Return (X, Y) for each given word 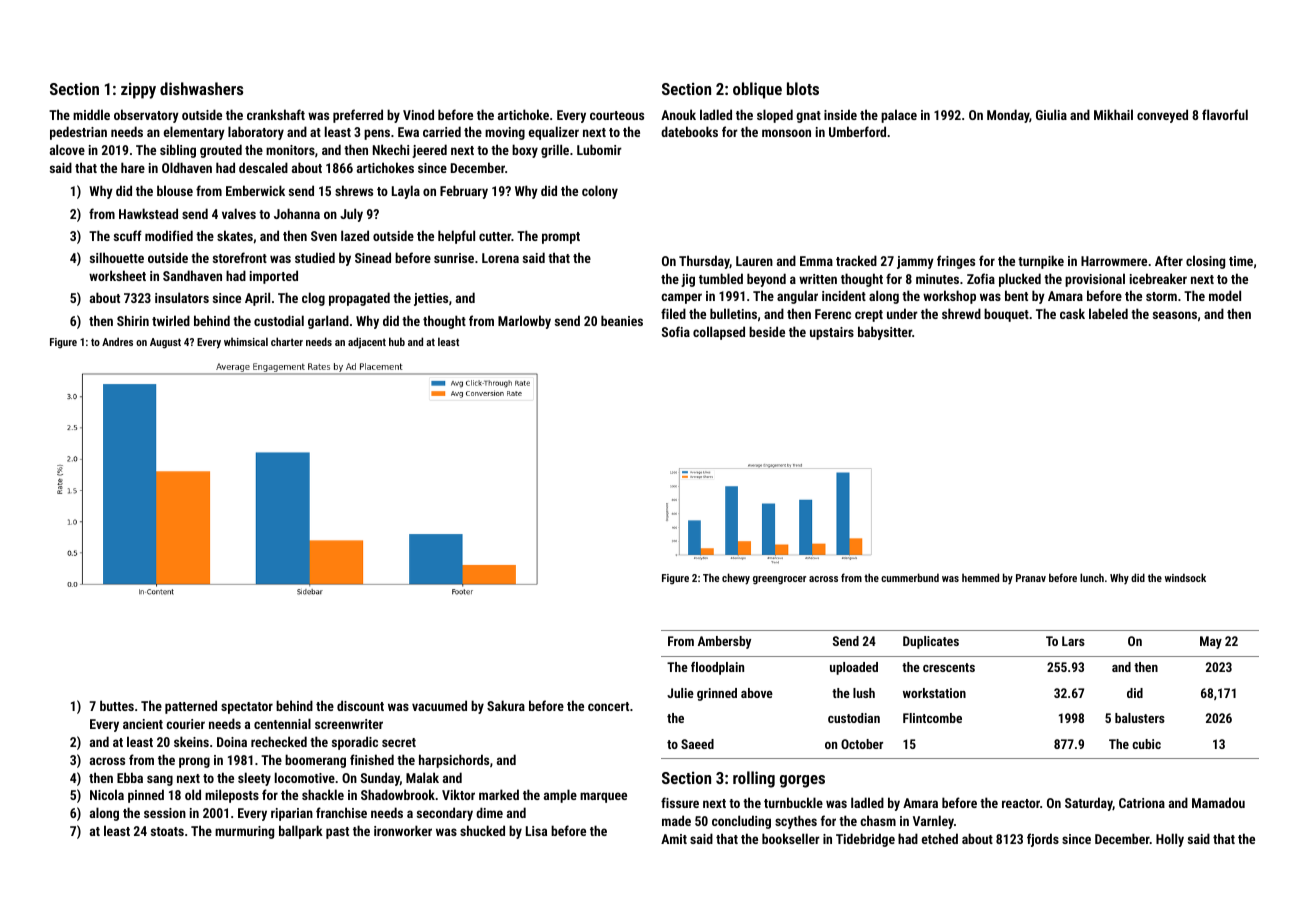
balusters (1140, 718)
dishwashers (201, 88)
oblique (757, 90)
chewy (736, 579)
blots (803, 88)
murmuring (244, 832)
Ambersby (724, 642)
